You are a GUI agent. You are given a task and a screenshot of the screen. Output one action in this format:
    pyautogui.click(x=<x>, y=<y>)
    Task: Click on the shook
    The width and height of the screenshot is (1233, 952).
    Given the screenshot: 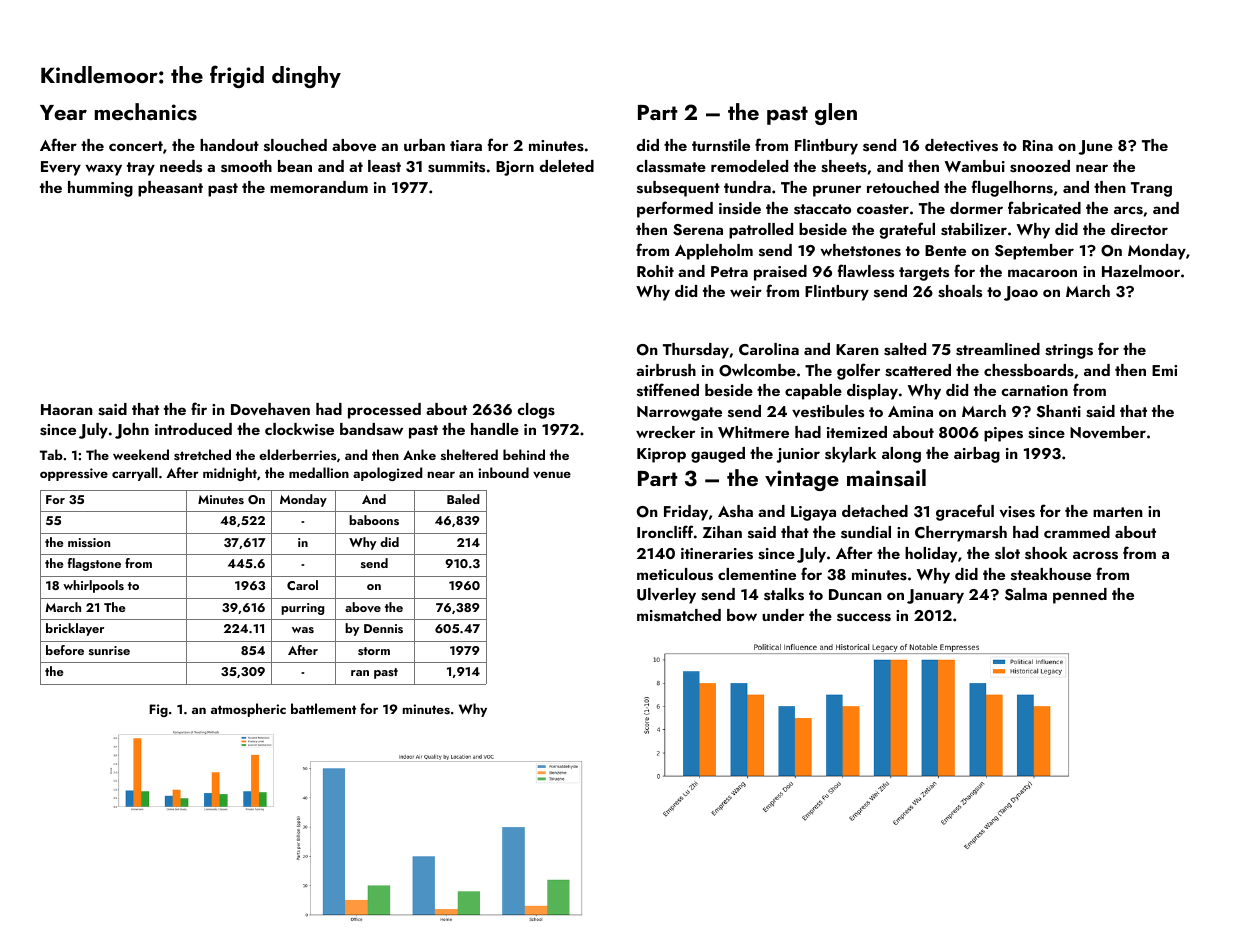 What is the action you would take?
    pyautogui.click(x=1046, y=553)
